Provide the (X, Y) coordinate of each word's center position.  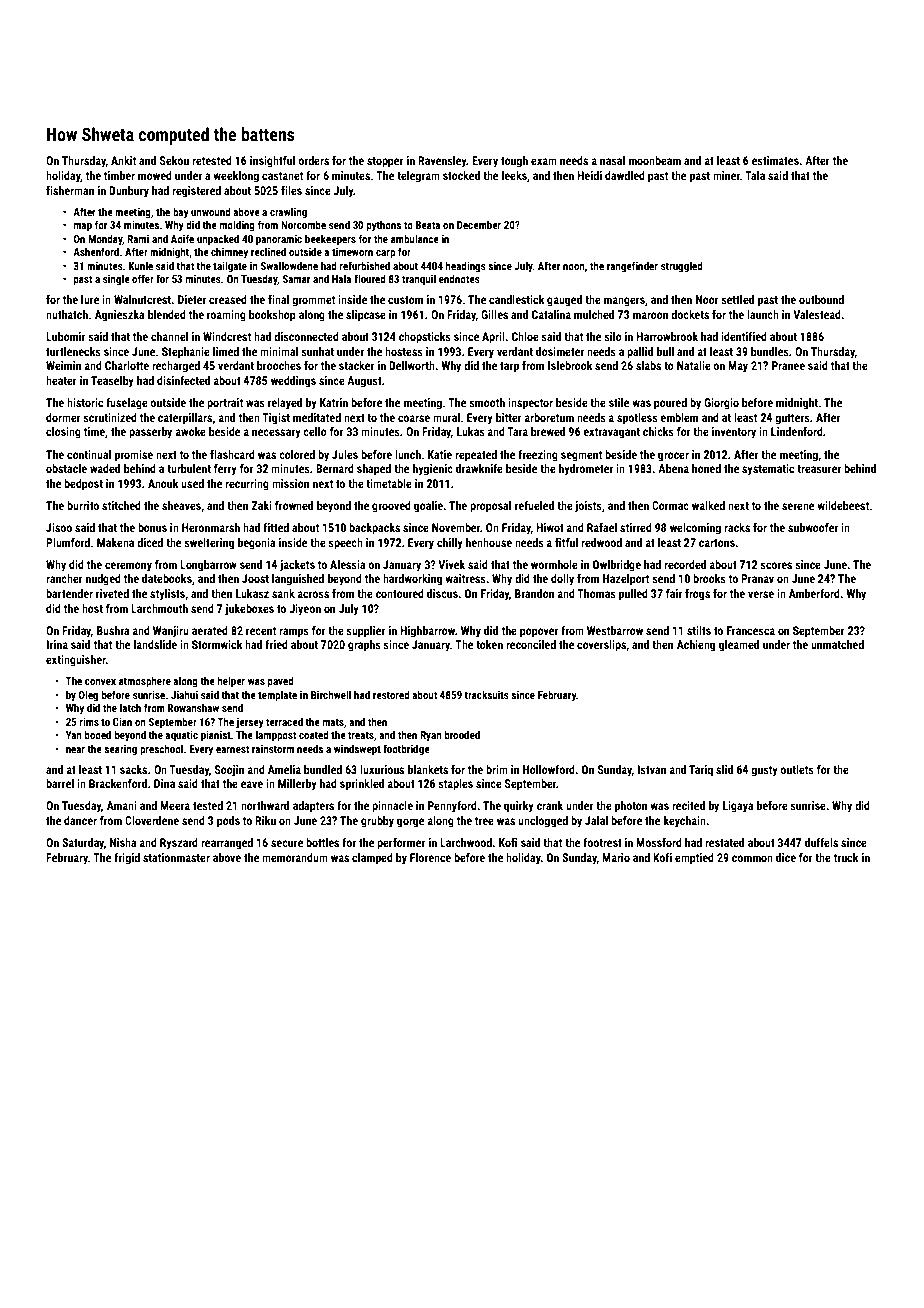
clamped (372, 859)
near (75, 750)
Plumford (68, 542)
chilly (450, 544)
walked (708, 505)
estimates (775, 160)
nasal (612, 160)
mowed (155, 175)
